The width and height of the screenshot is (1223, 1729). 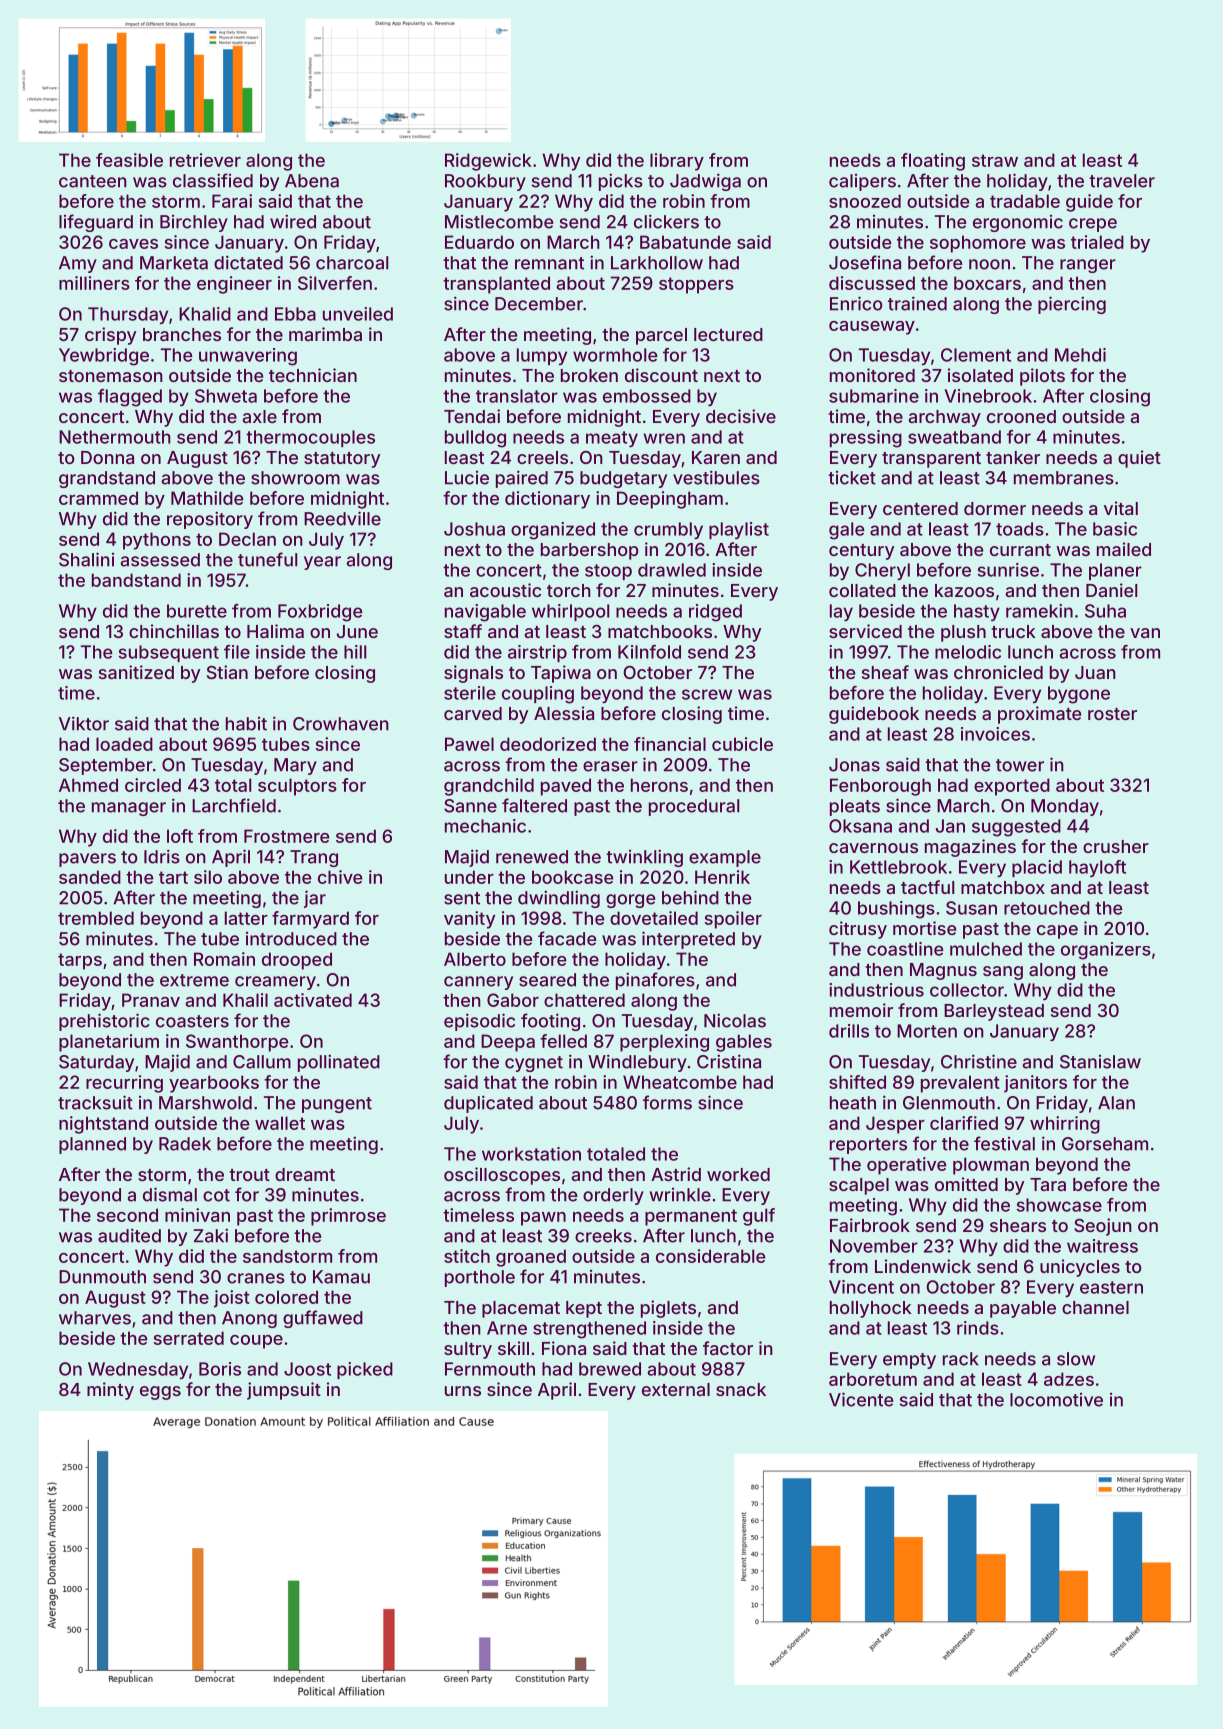 I want to click on Alan, so click(x=1116, y=1103).
